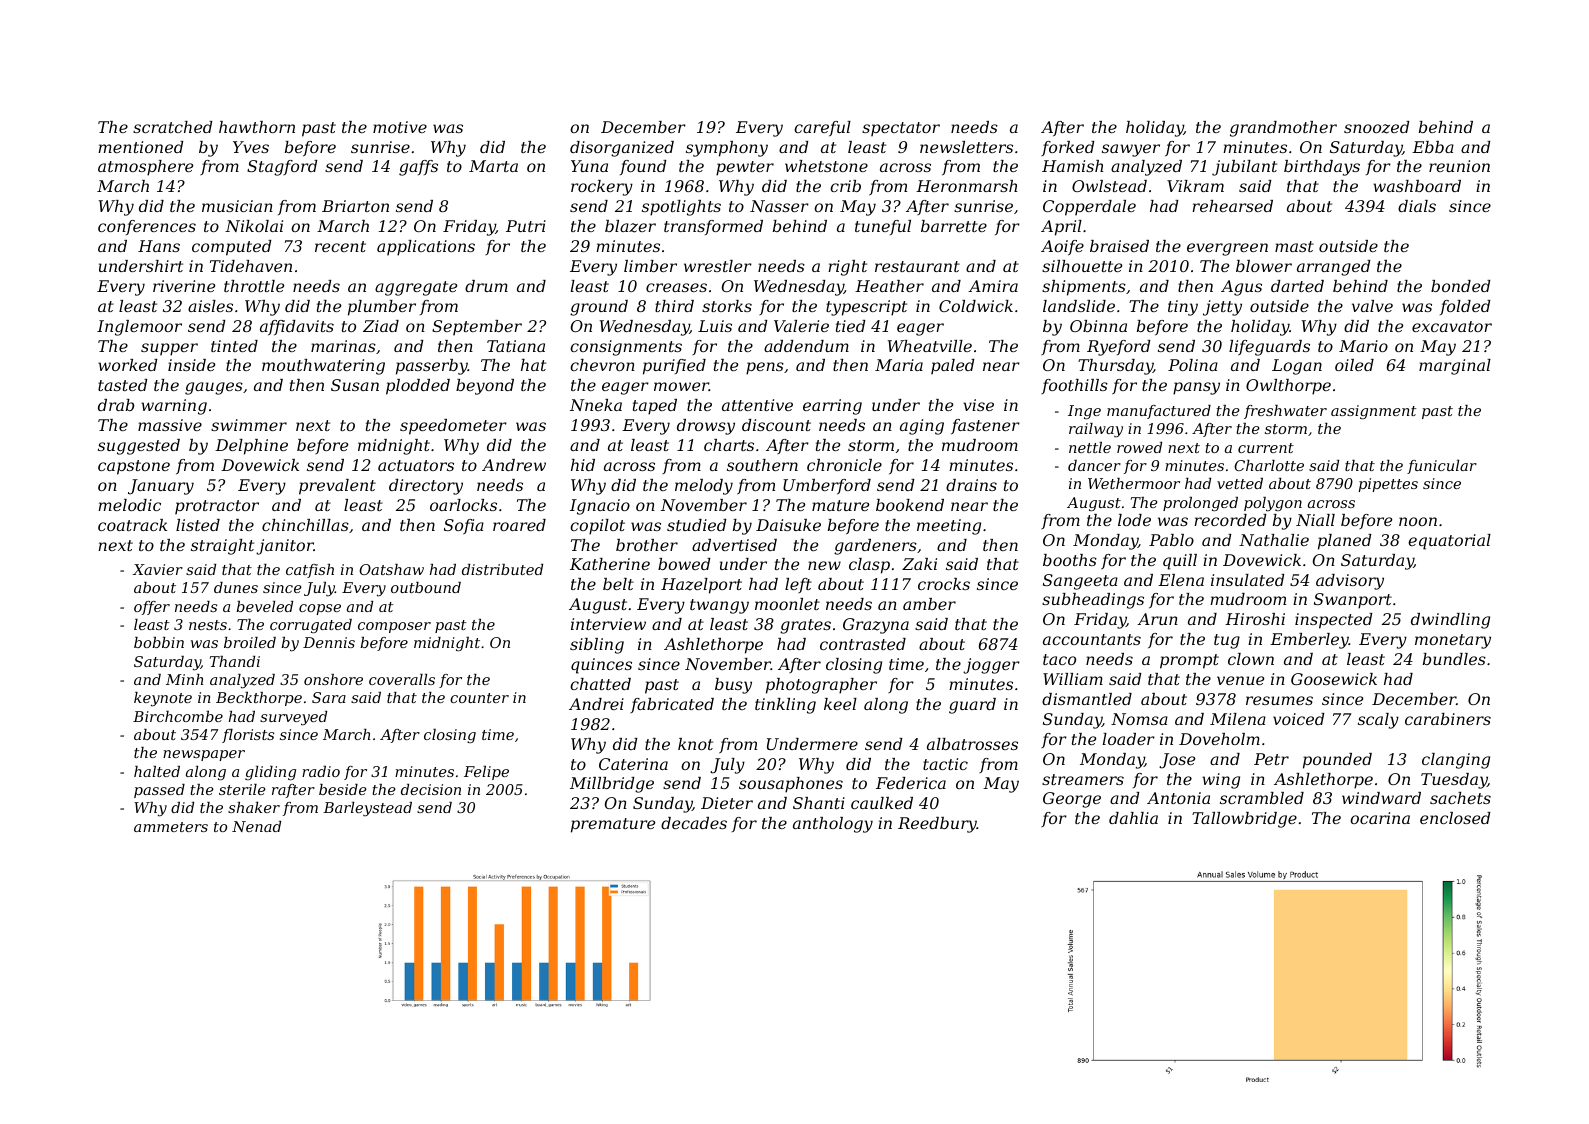 Image resolution: width=1589 pixels, height=1124 pixels. I want to click on dials, so click(1417, 206).
